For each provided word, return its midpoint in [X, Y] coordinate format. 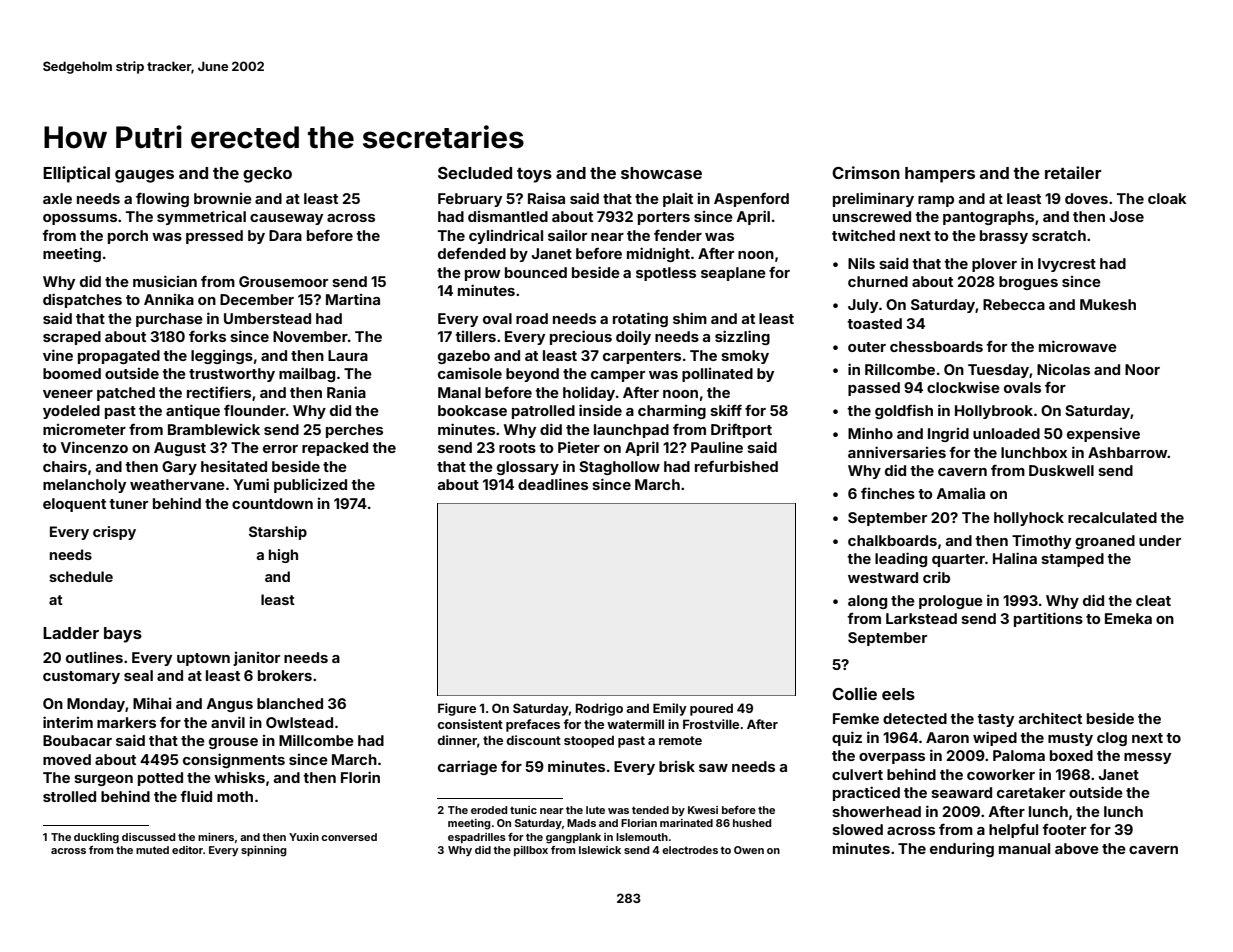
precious [581, 337]
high [283, 556]
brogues [1028, 283]
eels [898, 694]
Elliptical [76, 174]
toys [534, 175]
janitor [256, 659]
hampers [940, 175]
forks [207, 336]
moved [67, 759]
